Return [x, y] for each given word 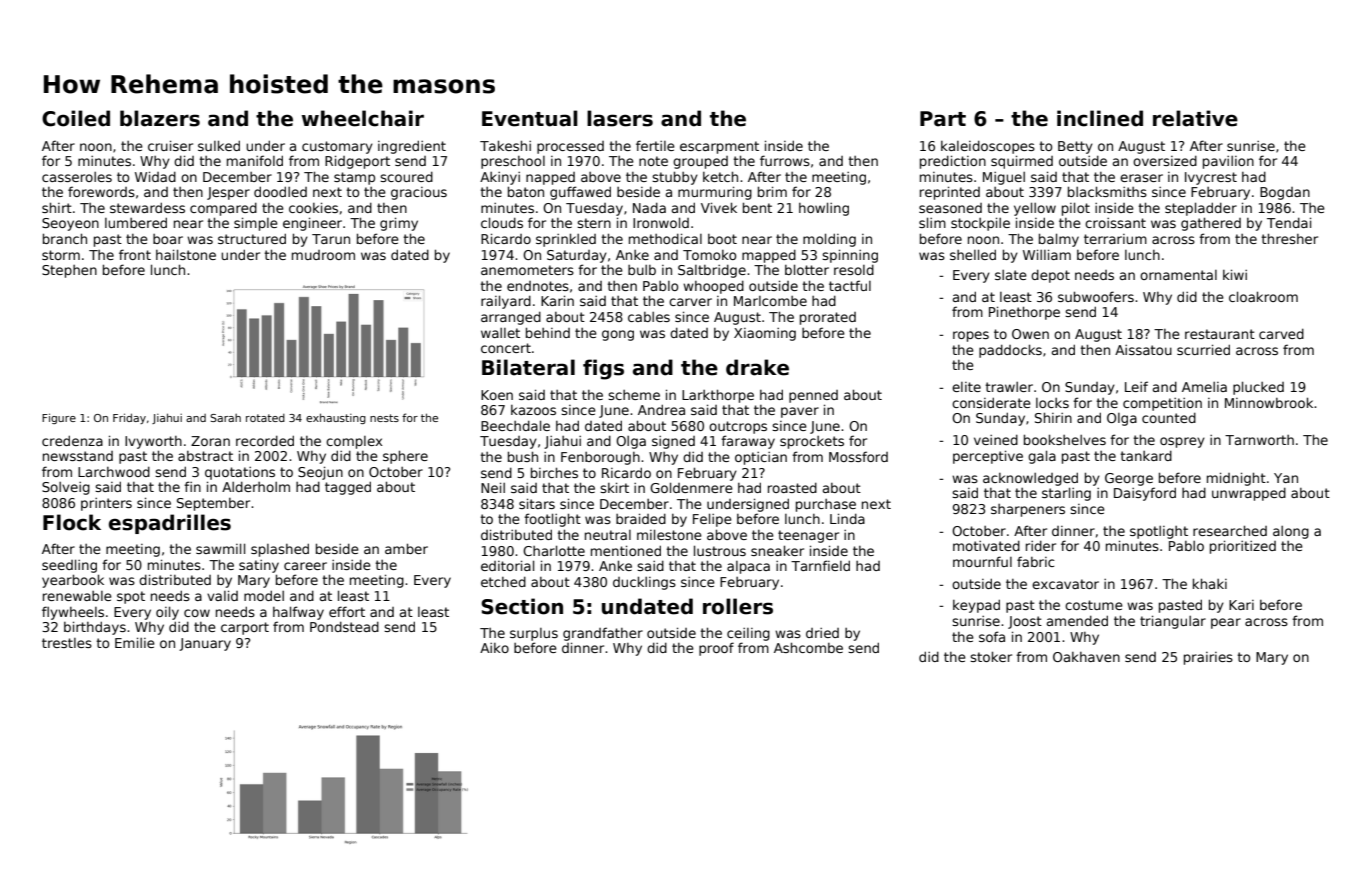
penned [813, 396]
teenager [808, 536]
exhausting [336, 418]
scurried [1203, 349]
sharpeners [1028, 510]
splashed [280, 550]
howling [824, 209]
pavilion [1228, 162]
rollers [738, 606]
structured [252, 238]
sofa [992, 636]
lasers [620, 118]
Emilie [135, 642]
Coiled [76, 118]
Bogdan [1285, 193]
